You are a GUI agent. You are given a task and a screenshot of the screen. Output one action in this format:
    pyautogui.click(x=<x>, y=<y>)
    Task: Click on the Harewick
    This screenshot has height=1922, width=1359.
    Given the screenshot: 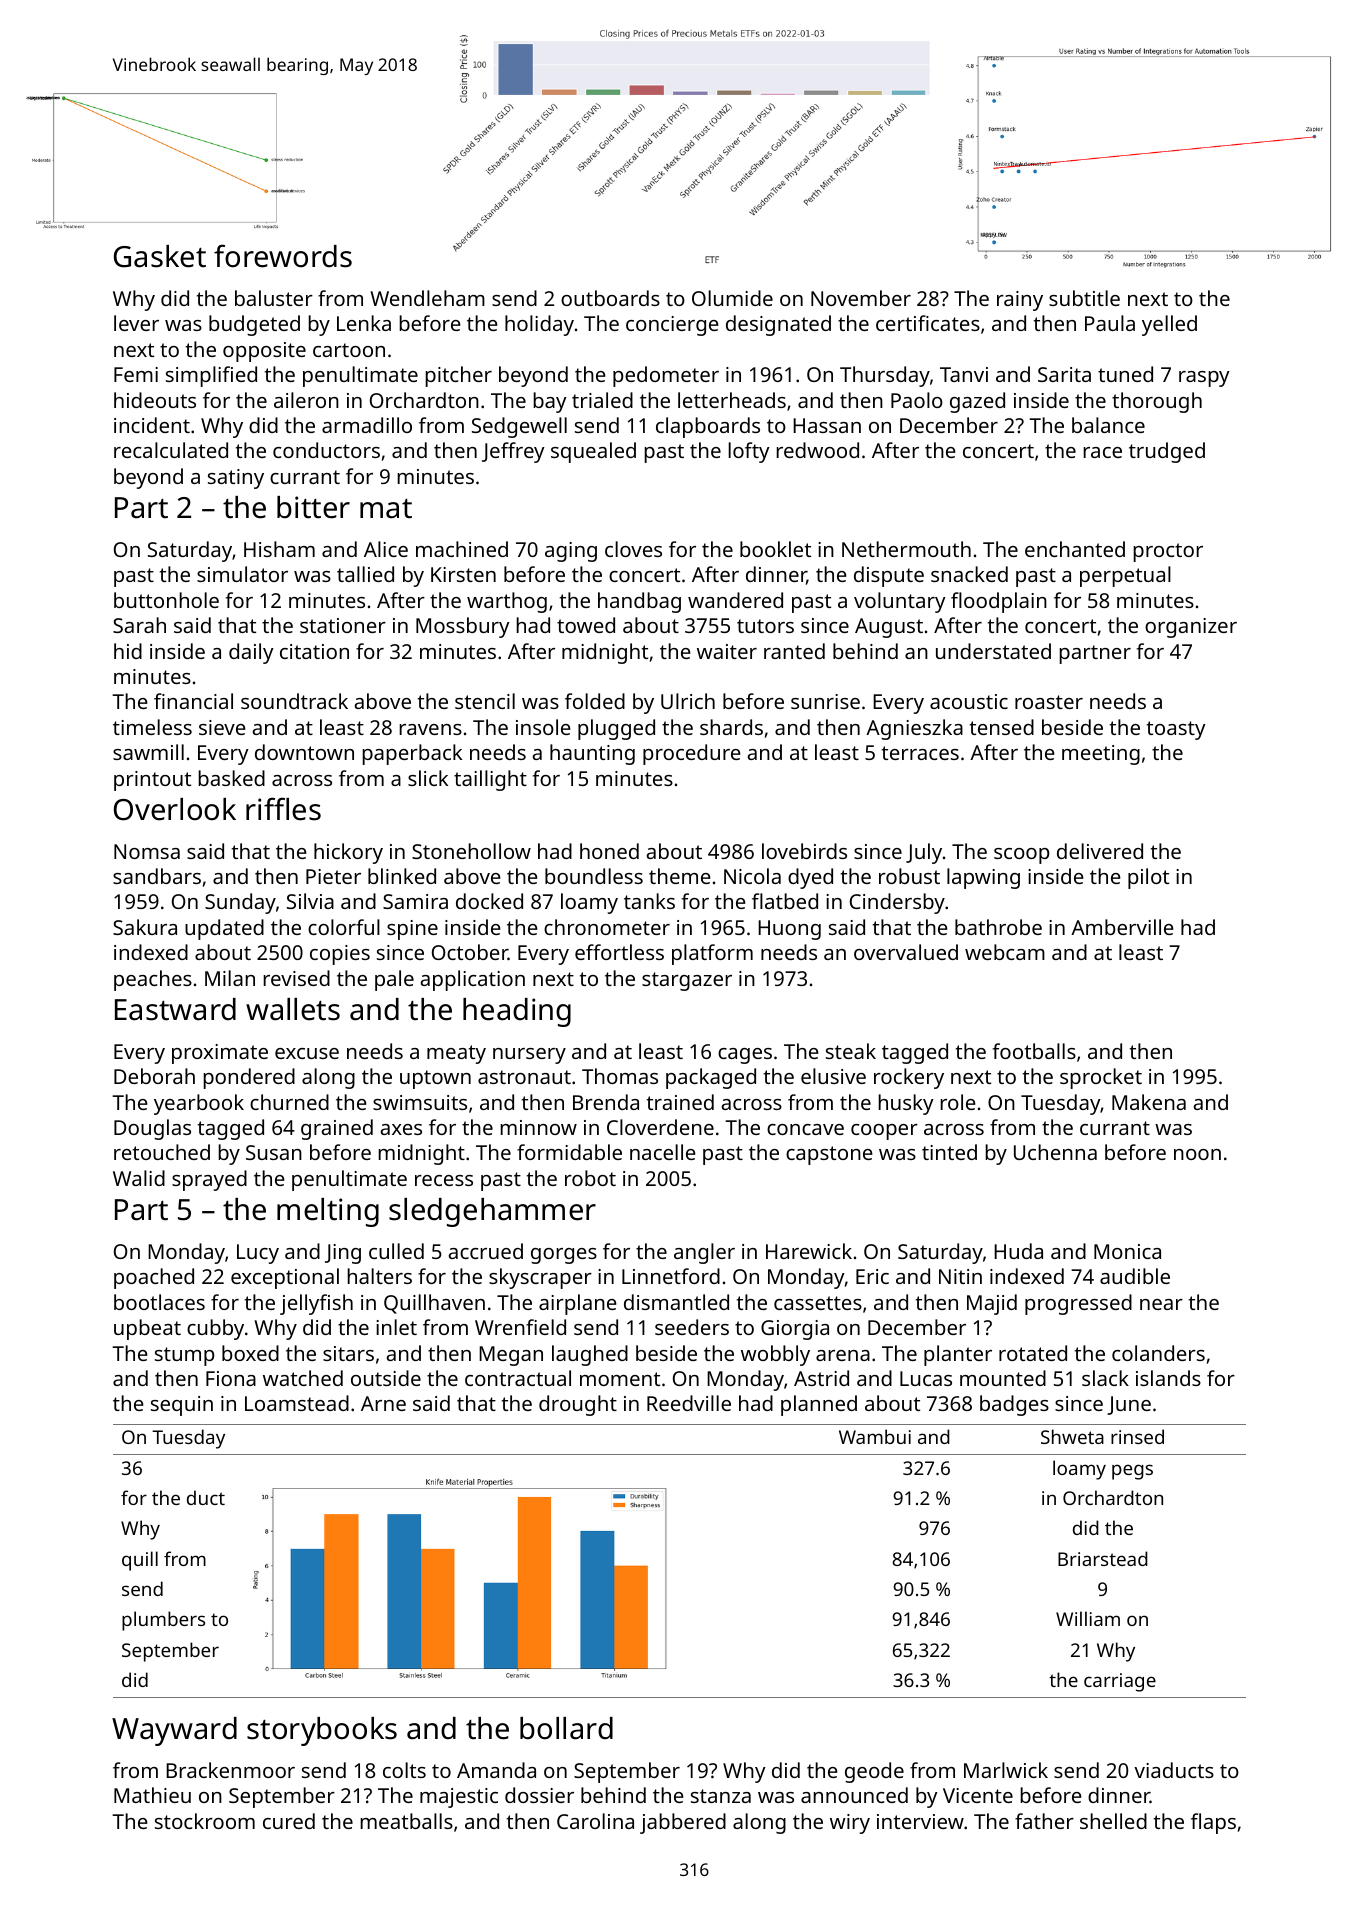 What is the action you would take?
    pyautogui.click(x=809, y=1251)
